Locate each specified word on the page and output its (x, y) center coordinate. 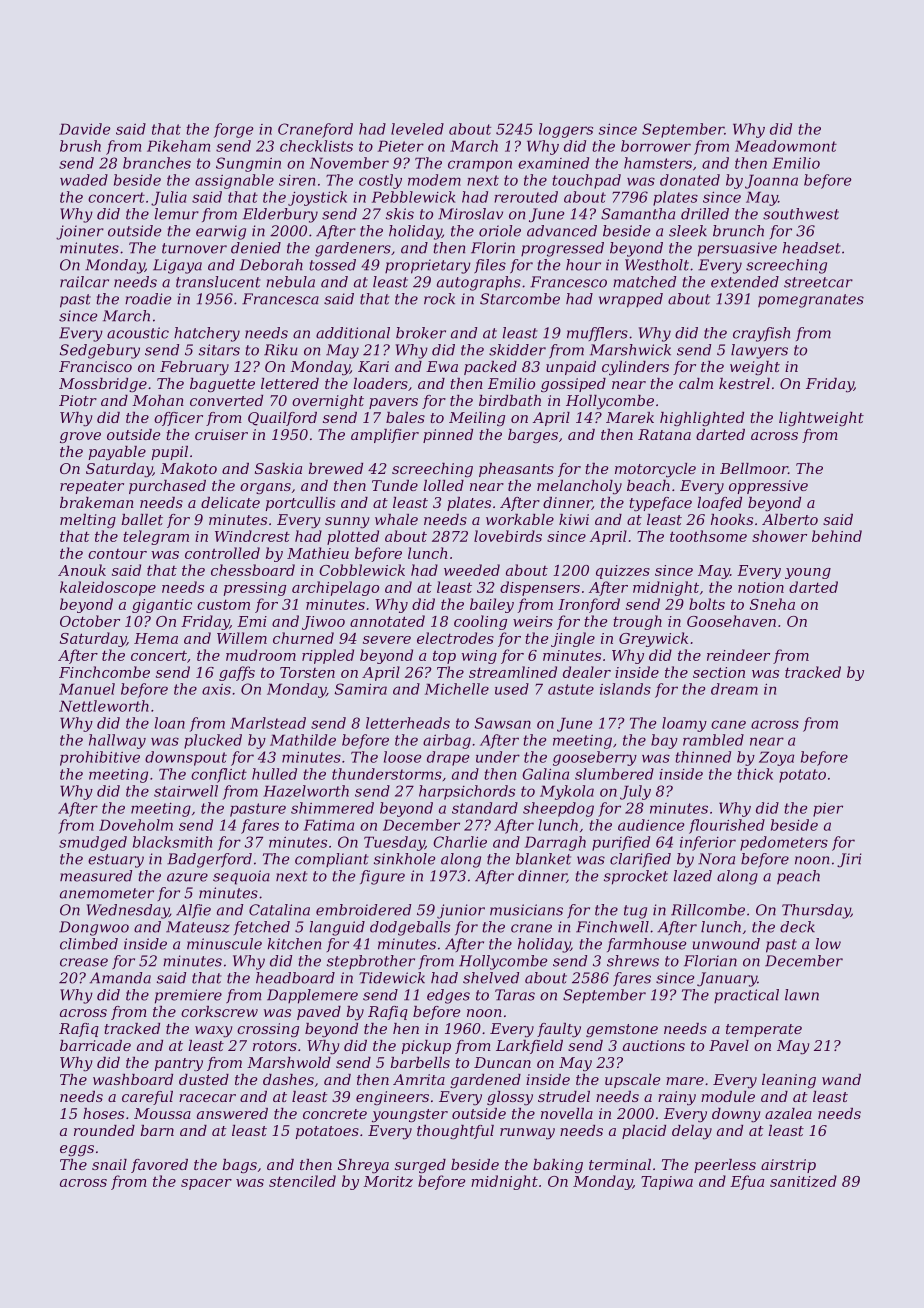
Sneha (772, 604)
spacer (206, 1184)
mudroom (261, 655)
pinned (448, 436)
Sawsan (503, 723)
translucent (218, 282)
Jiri (849, 860)
